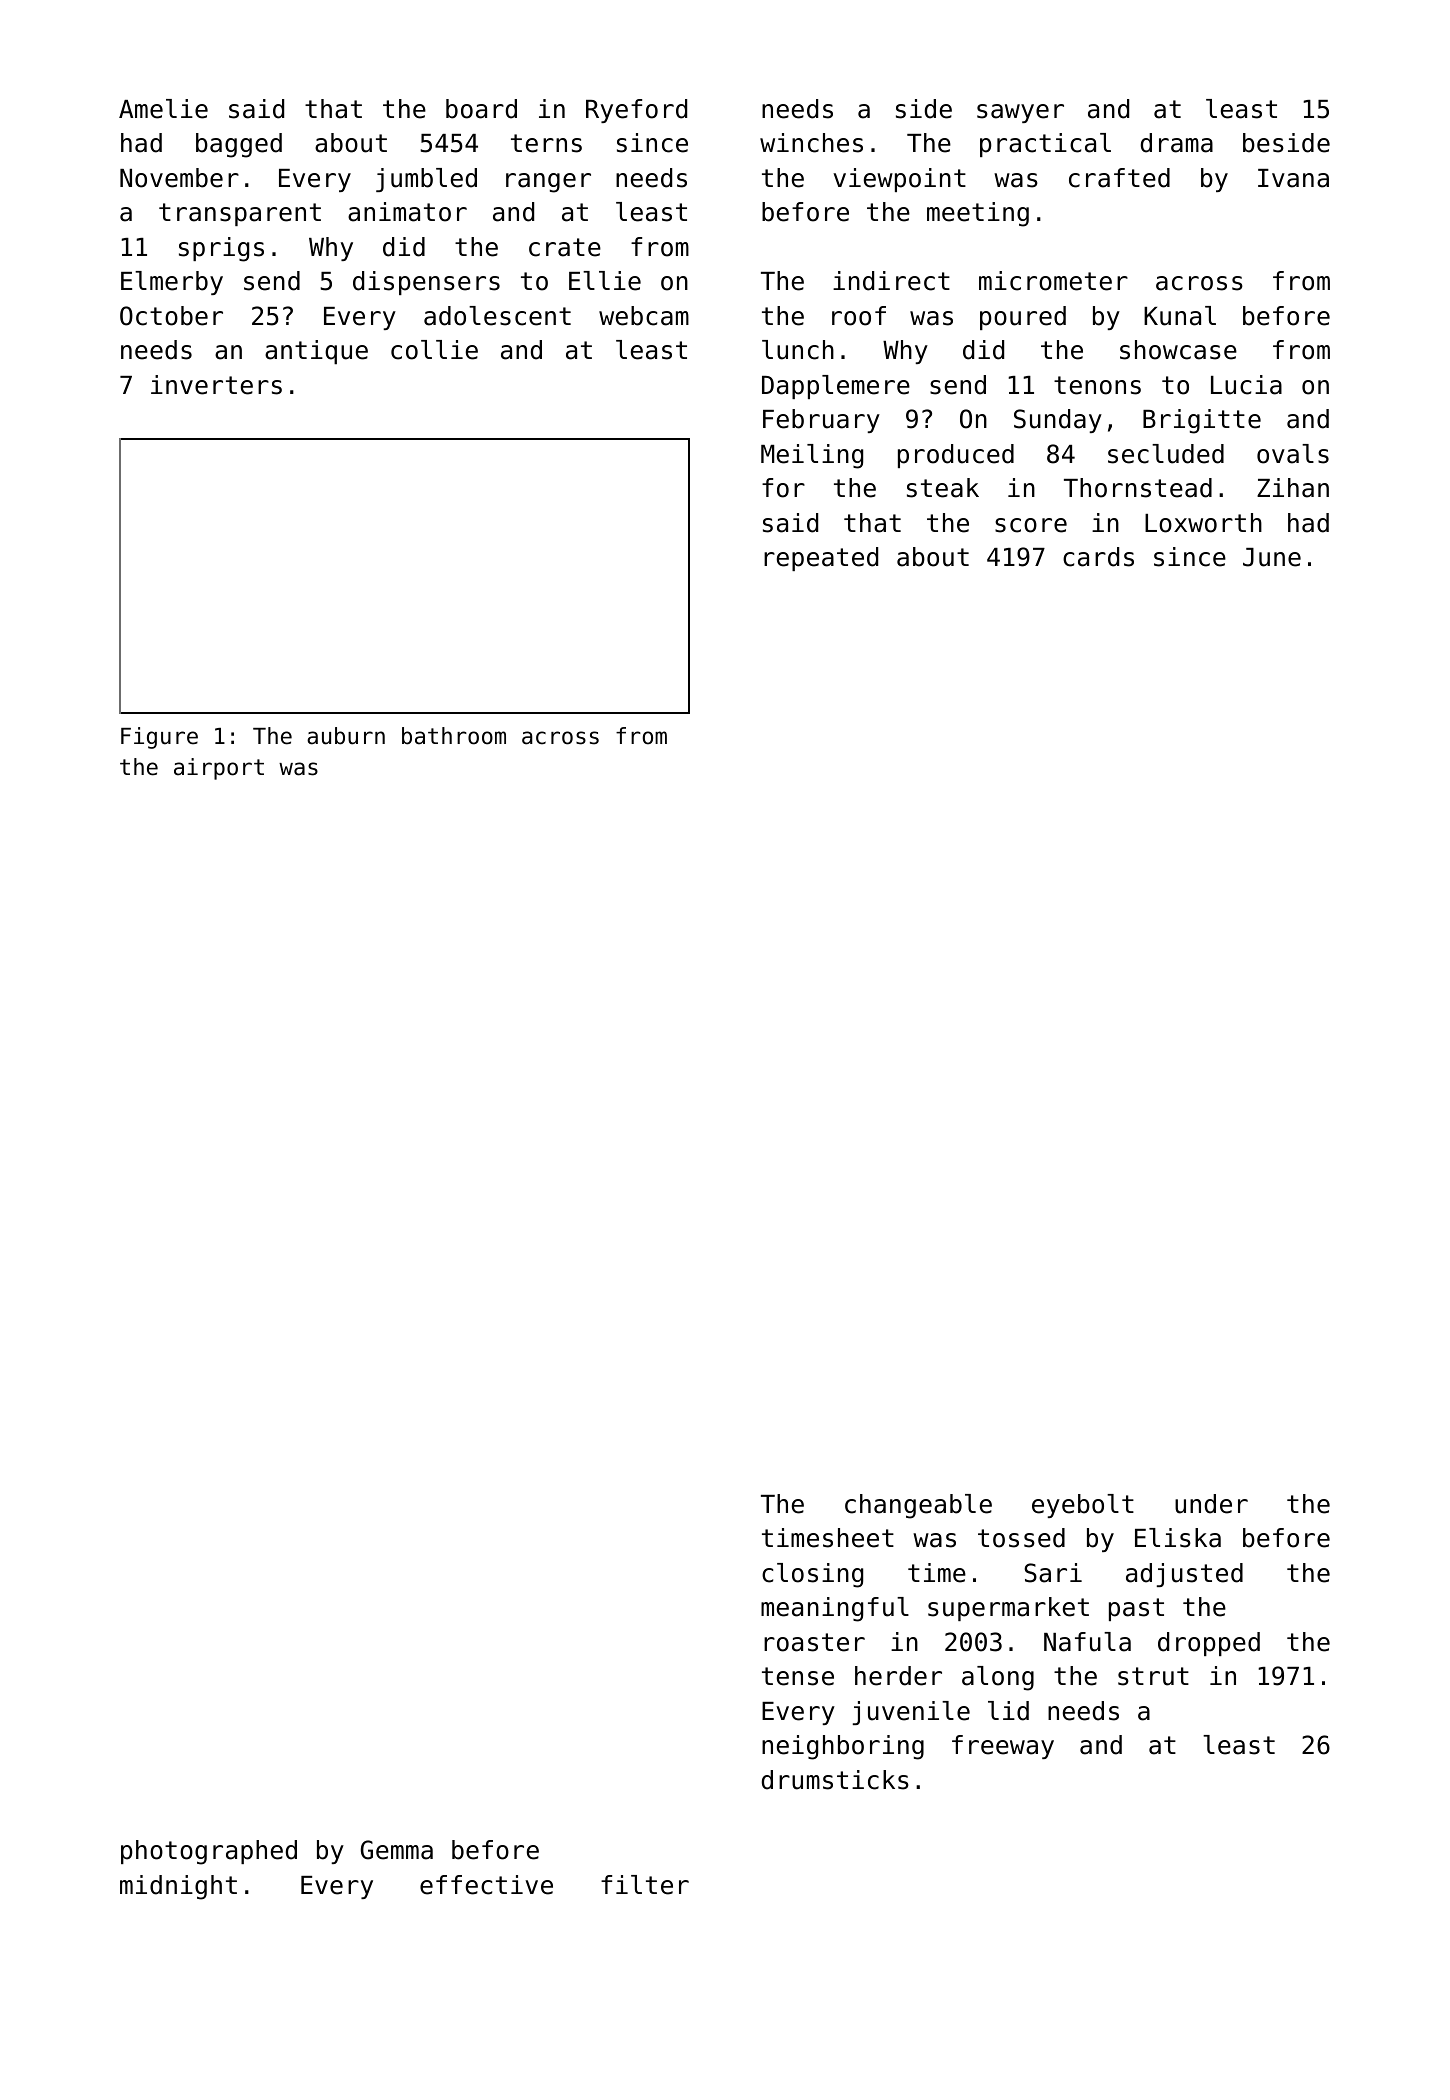 The height and width of the image is (2100, 1450). Describe the element at coordinates (1098, 557) in the image. I see `cards` at that location.
